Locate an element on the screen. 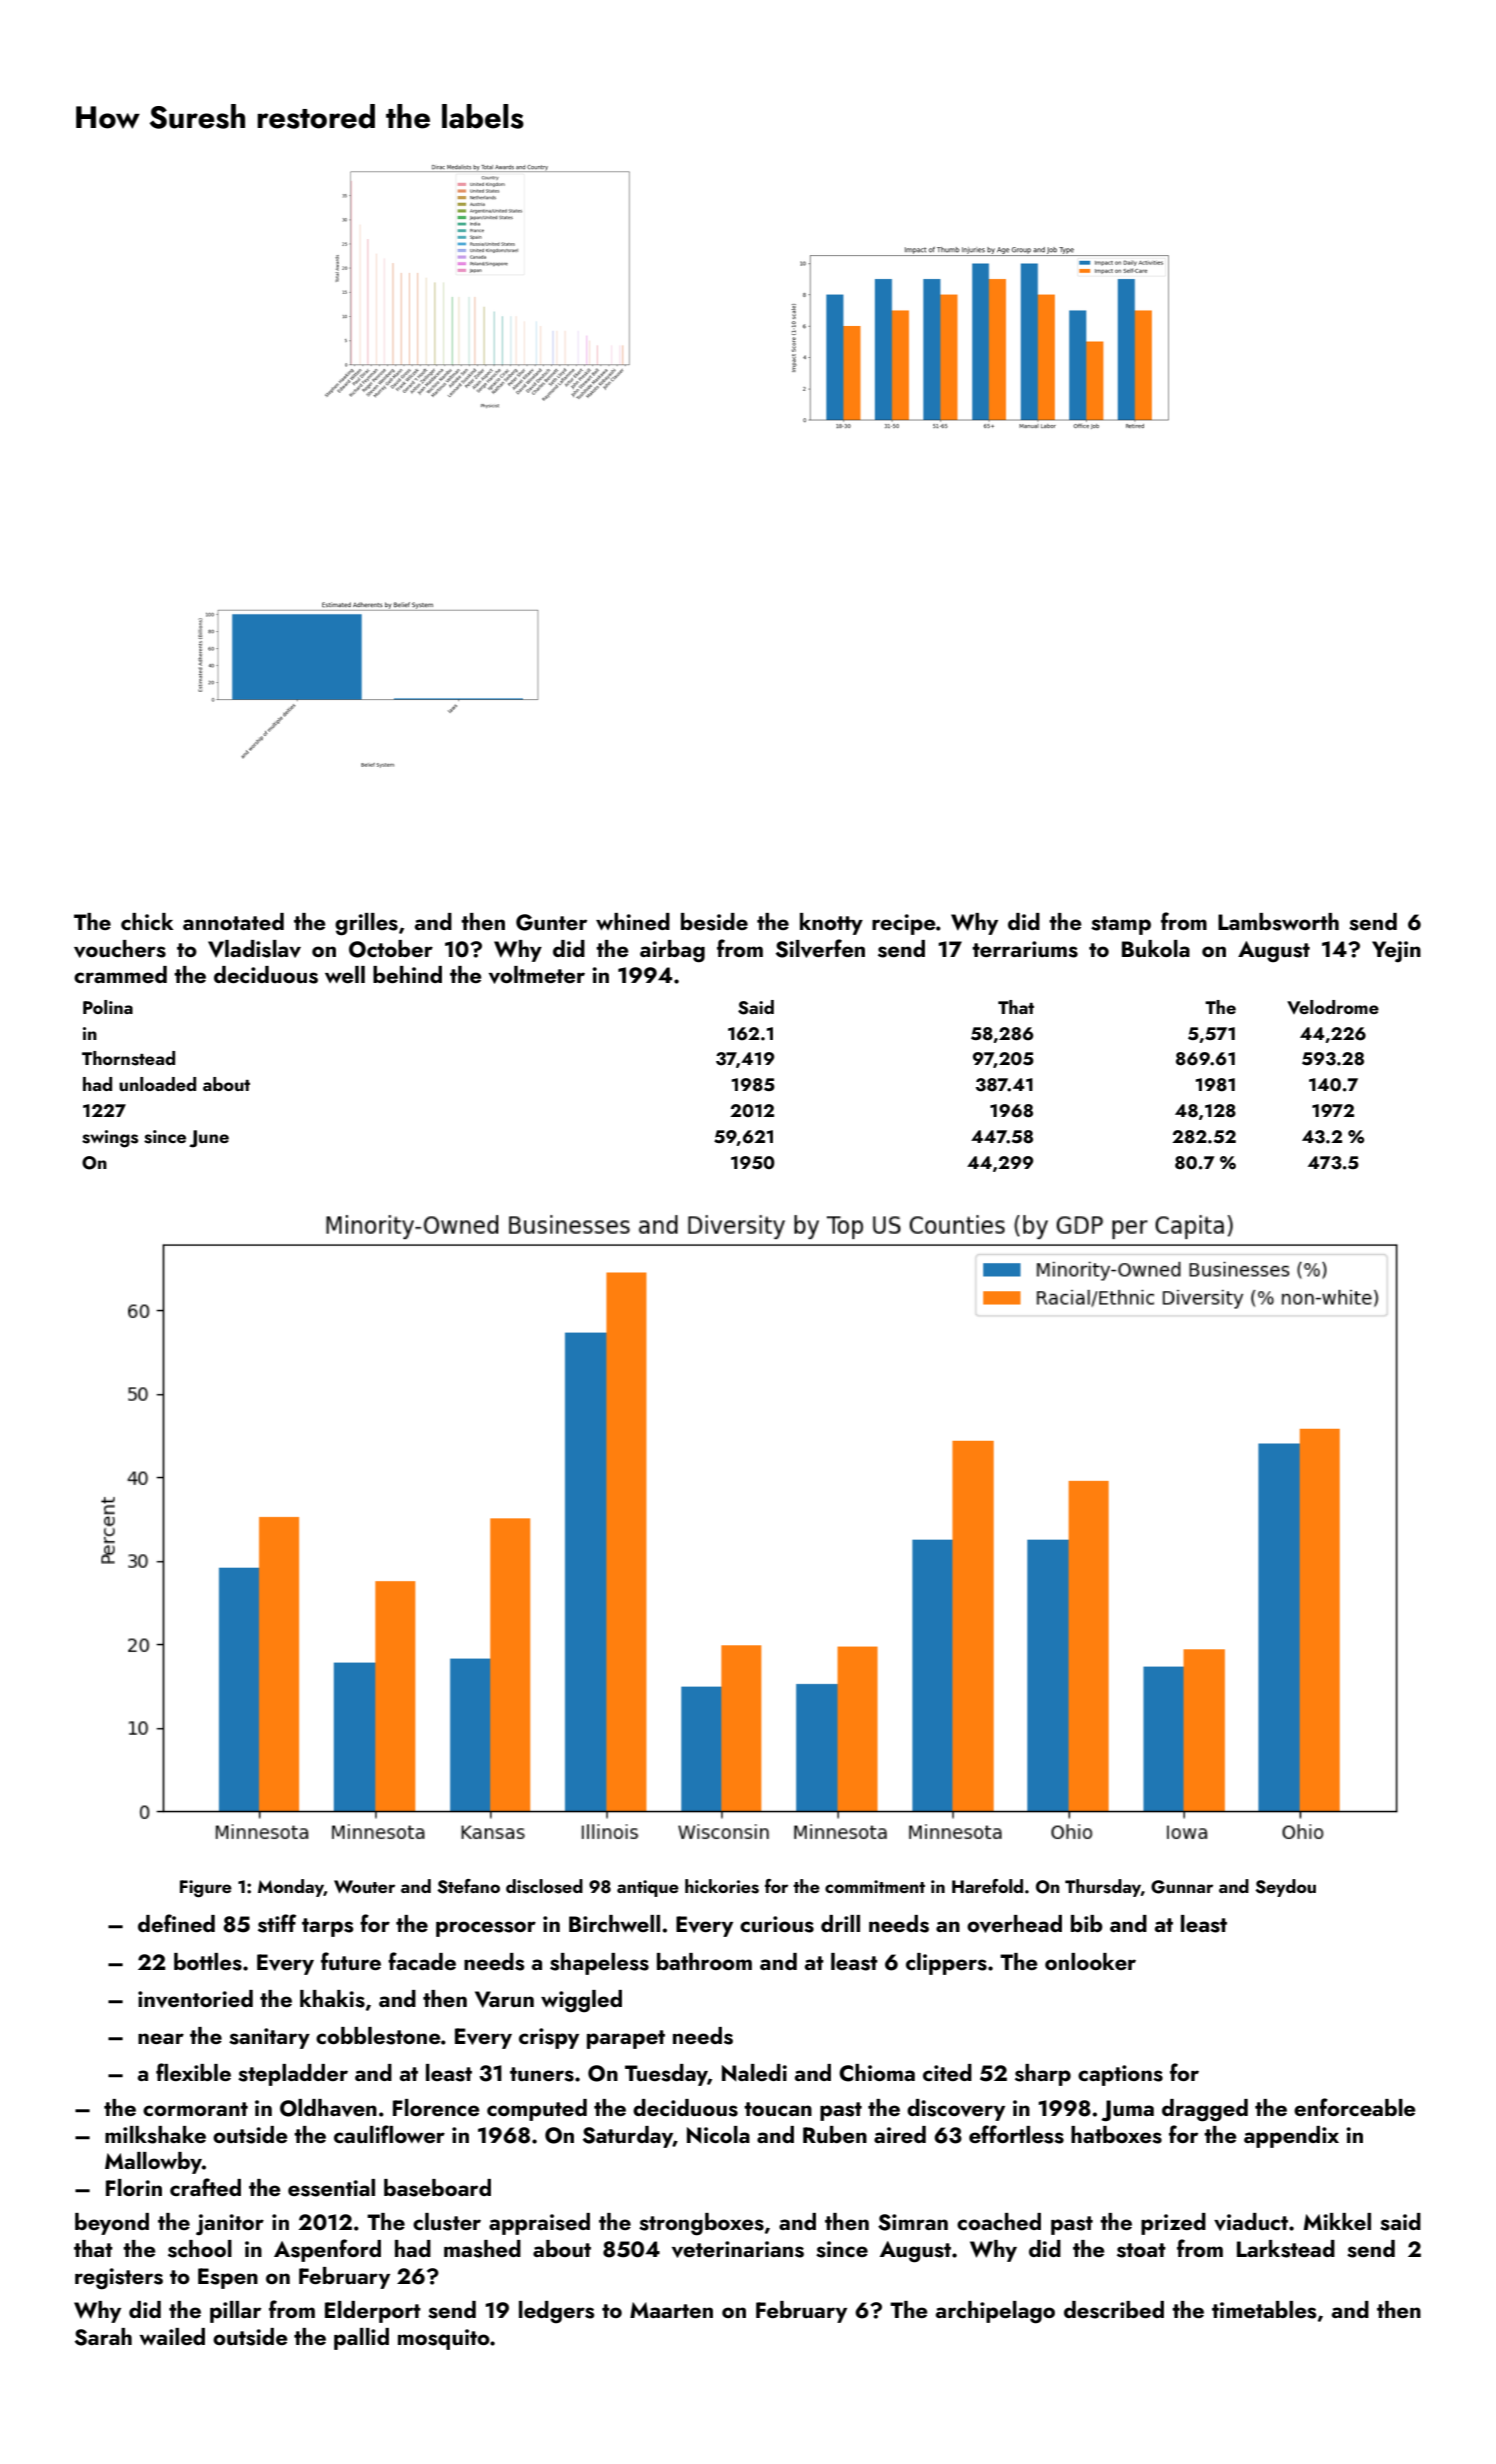 Image resolution: width=1496 pixels, height=2464 pixels. onlooker is located at coordinates (1090, 1961).
